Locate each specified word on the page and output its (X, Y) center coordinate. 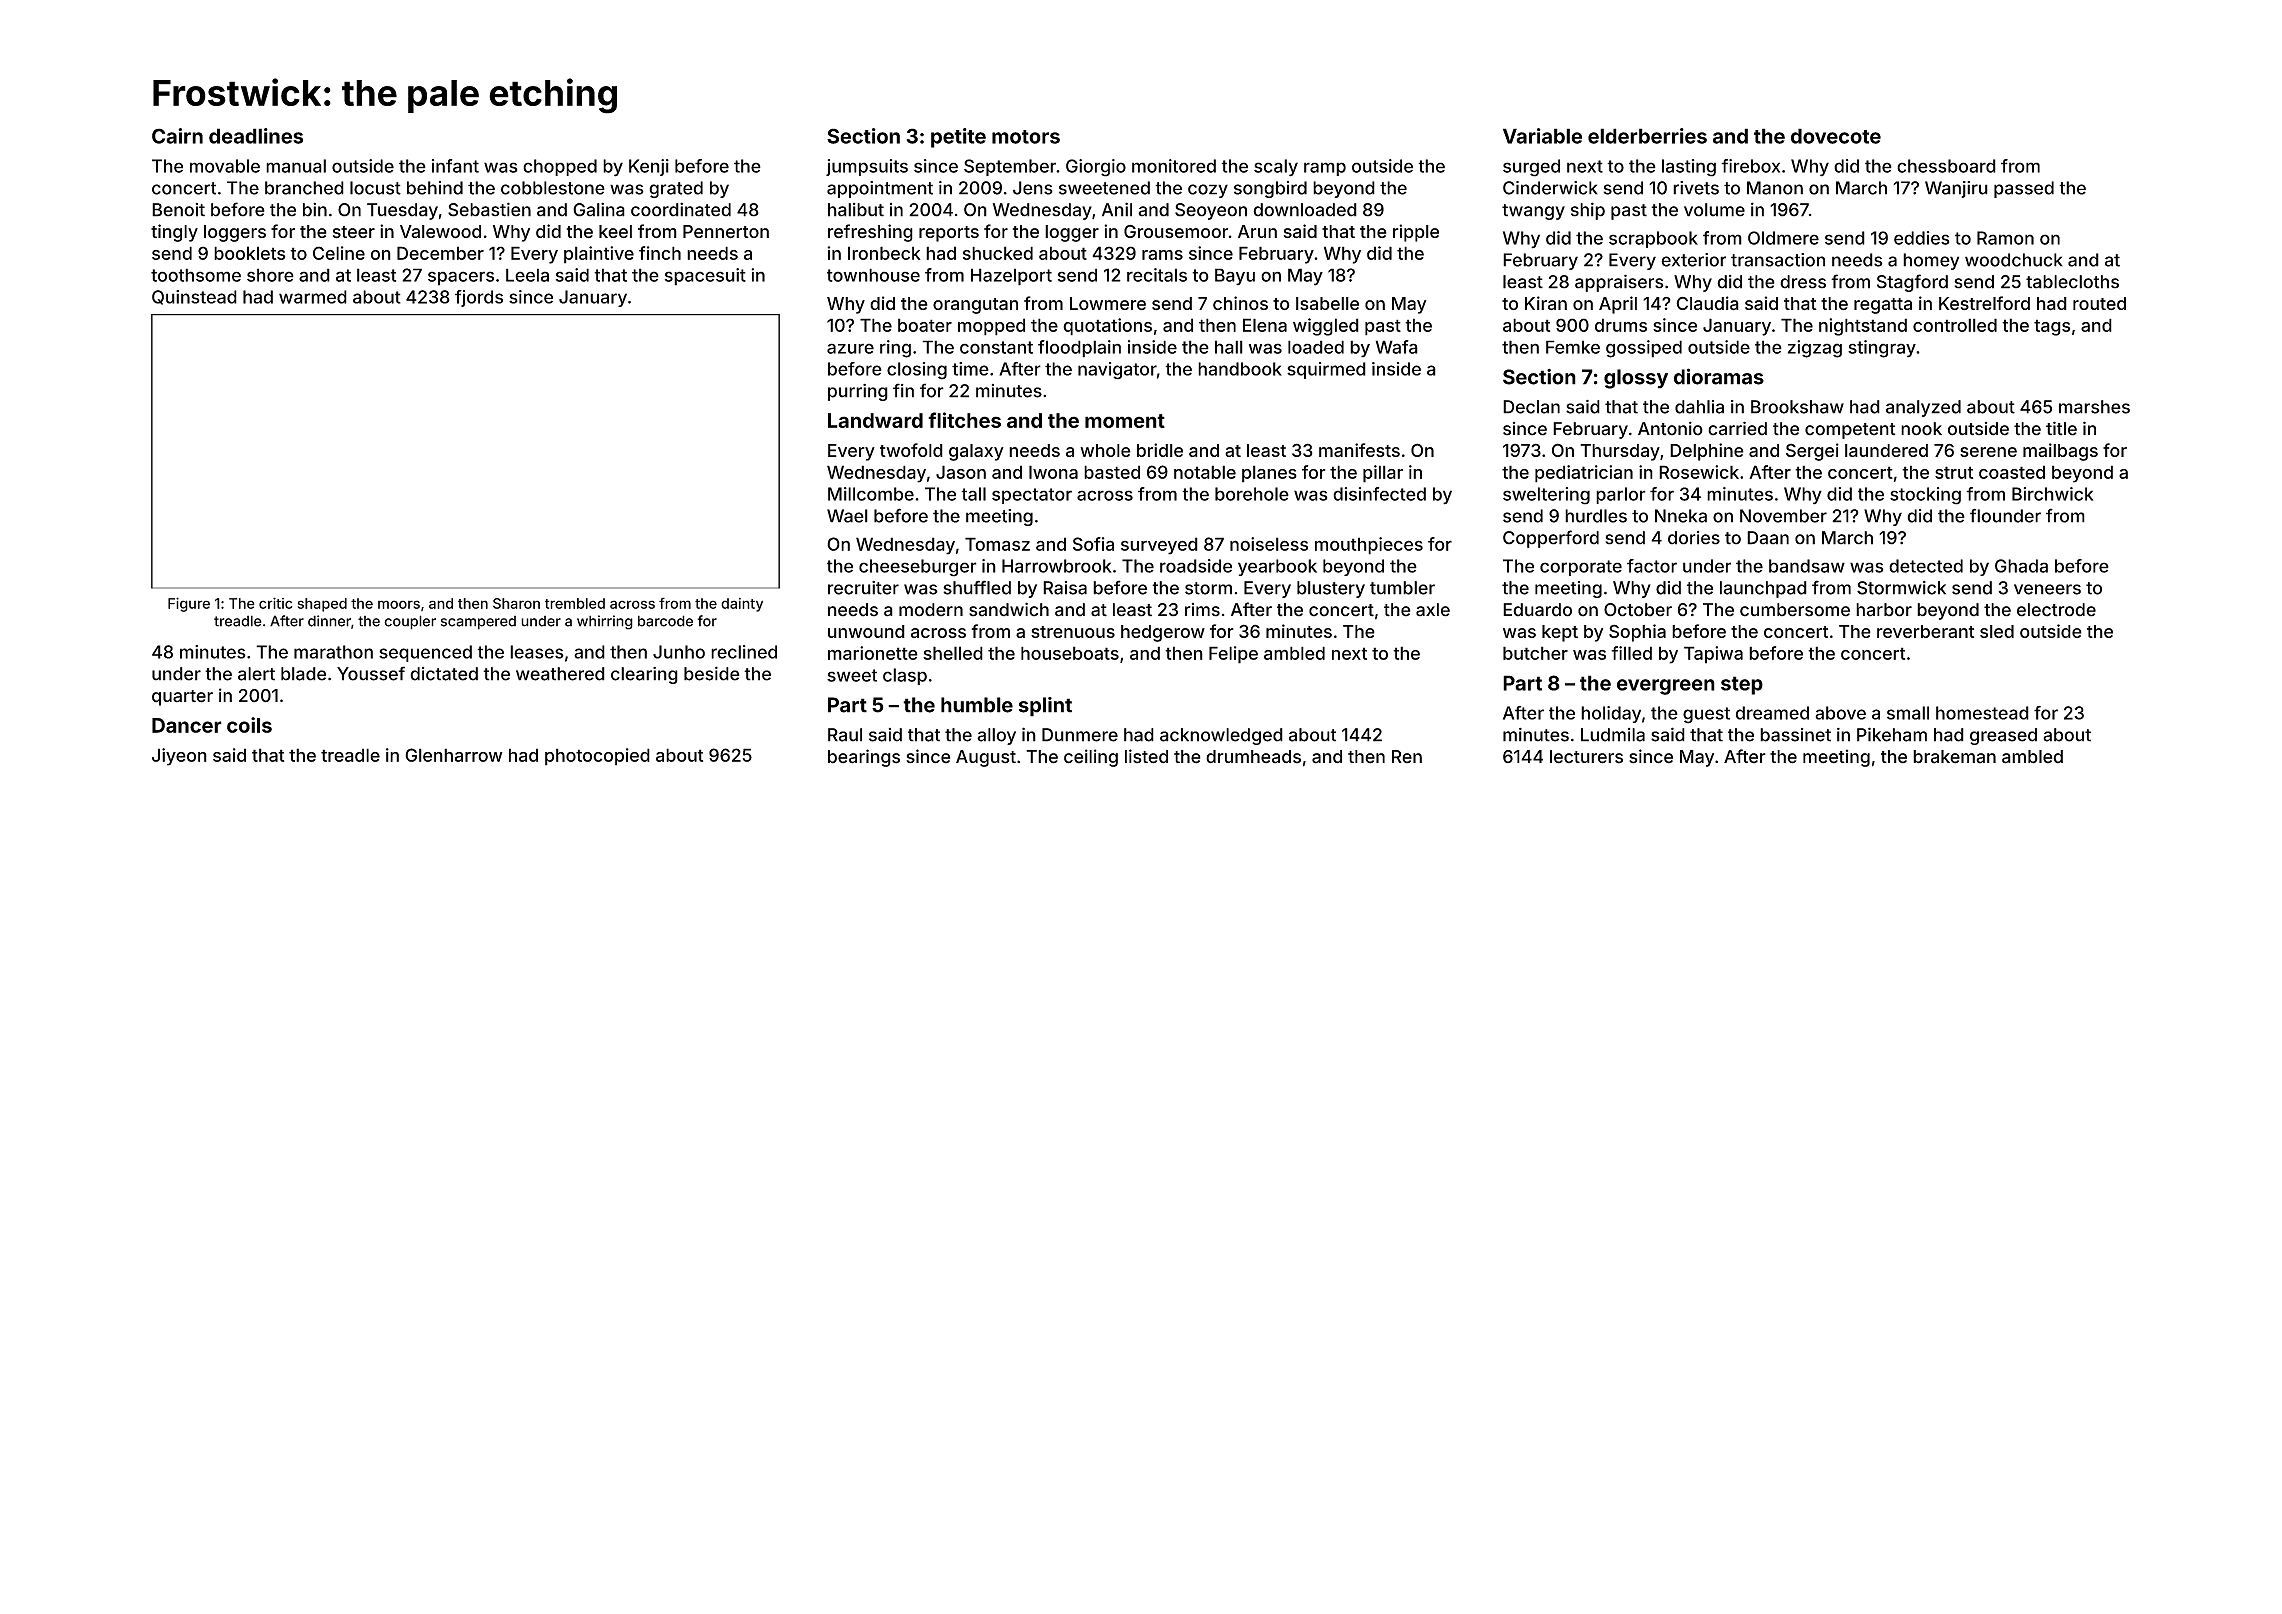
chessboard (1946, 166)
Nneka (1681, 516)
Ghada (2021, 566)
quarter (182, 698)
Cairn (177, 136)
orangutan (975, 306)
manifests (1359, 450)
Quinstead (194, 297)
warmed (313, 297)
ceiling (1091, 758)
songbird (1270, 189)
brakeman (1954, 757)
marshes (2094, 407)
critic (275, 603)
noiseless (1269, 544)
